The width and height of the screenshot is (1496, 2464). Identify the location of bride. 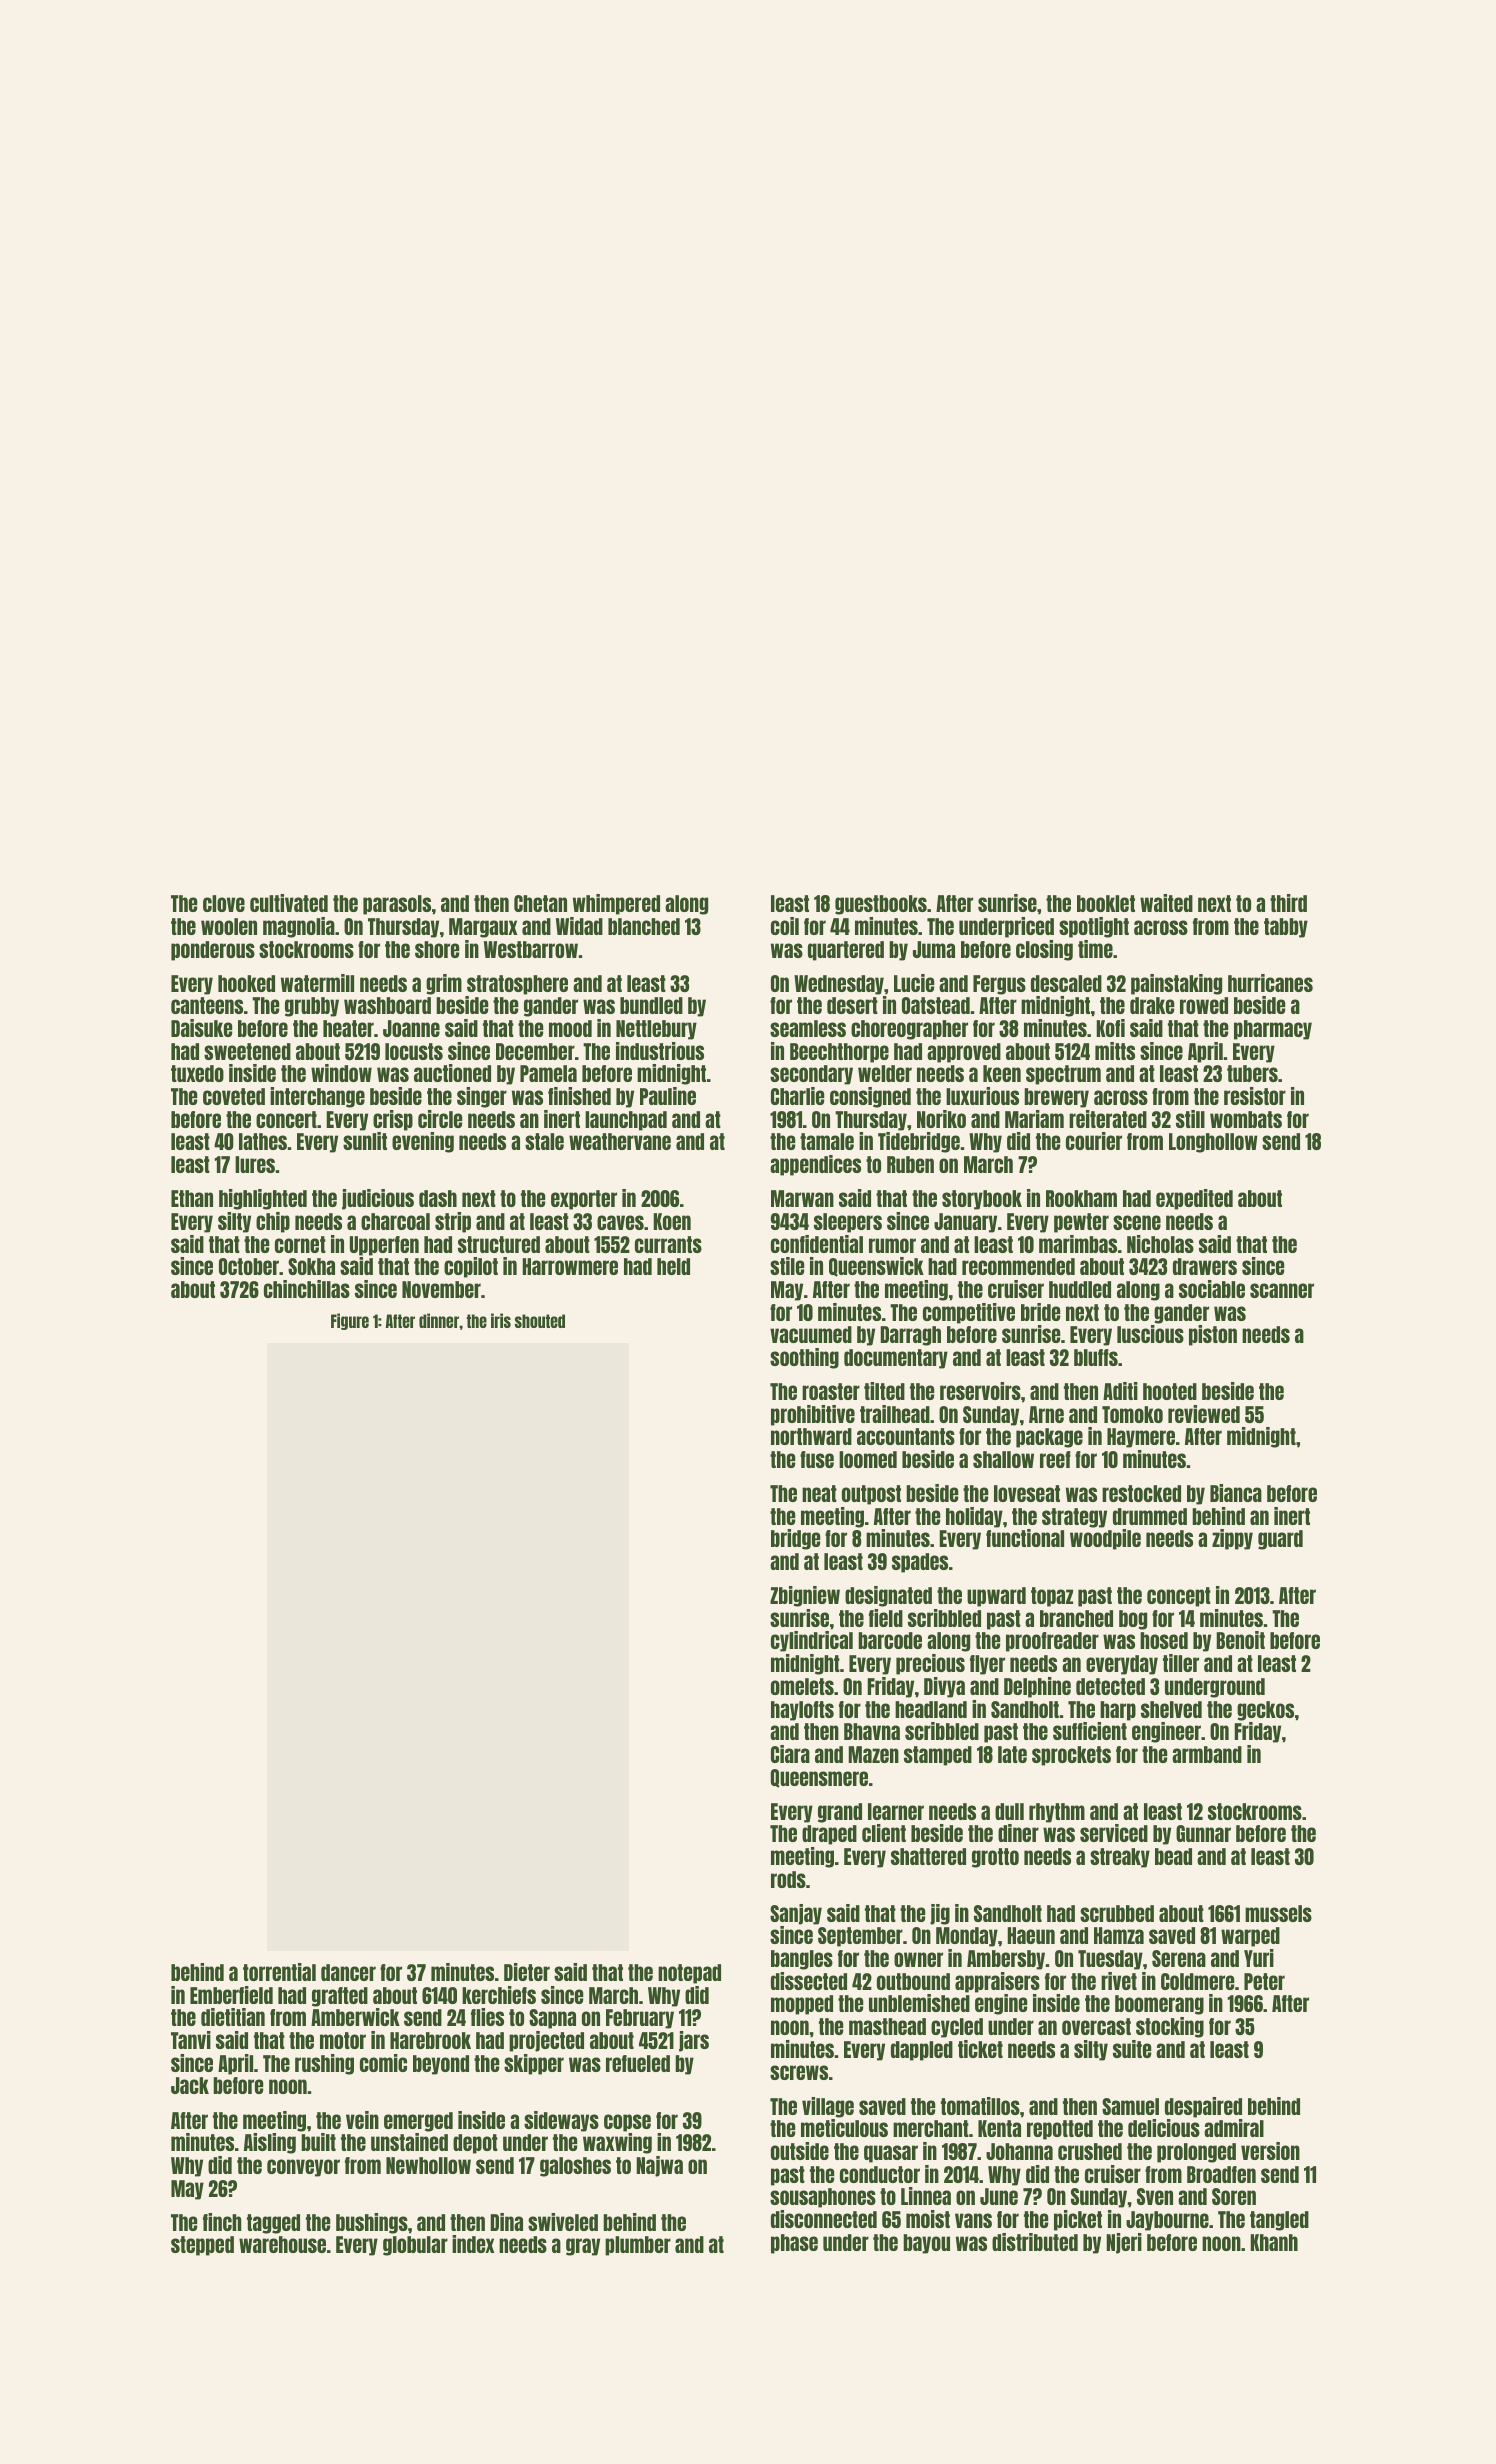
(1040, 1312).
